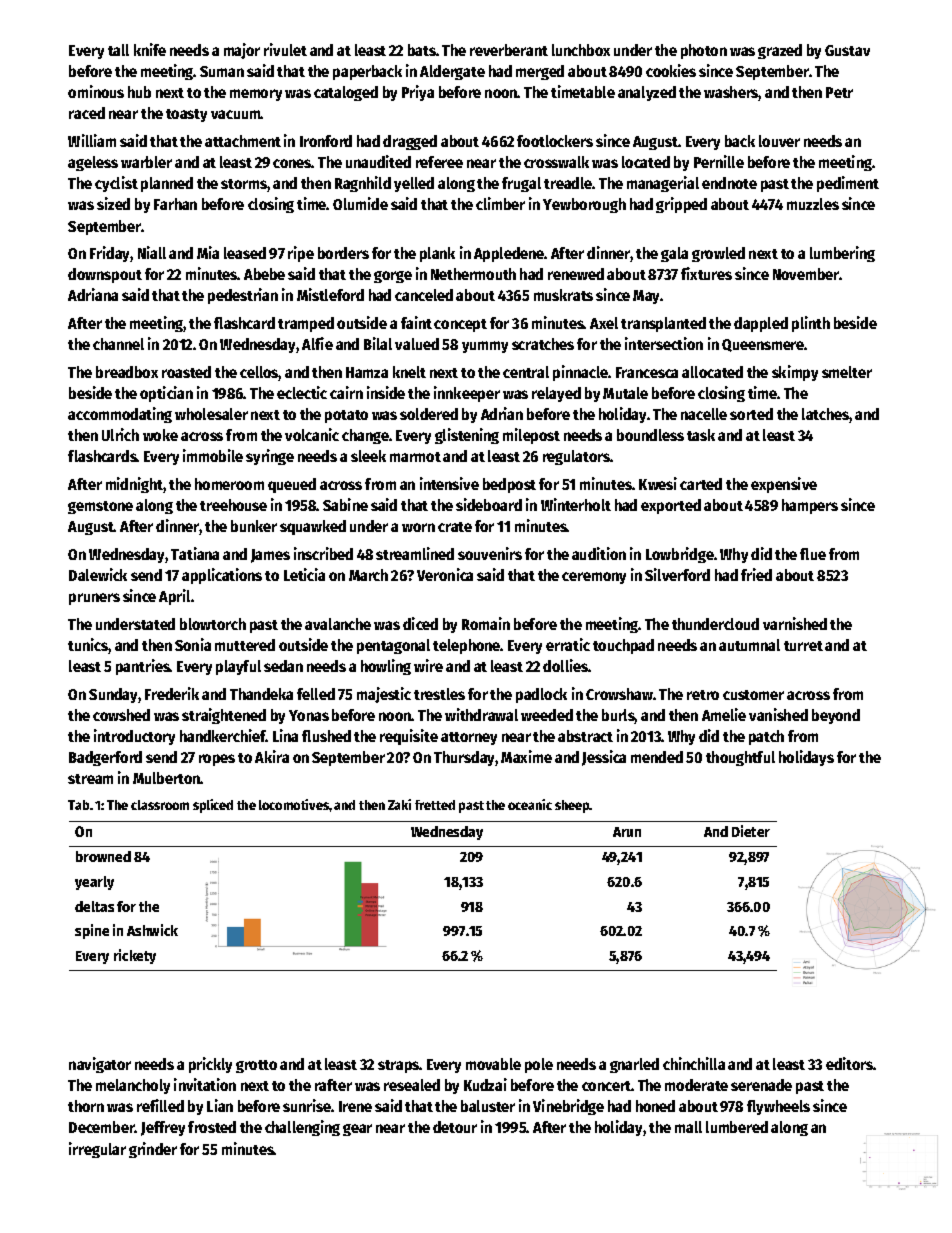 This screenshot has height=1233, width=952. Describe the element at coordinates (213, 455) in the screenshot. I see `immobile` at that location.
